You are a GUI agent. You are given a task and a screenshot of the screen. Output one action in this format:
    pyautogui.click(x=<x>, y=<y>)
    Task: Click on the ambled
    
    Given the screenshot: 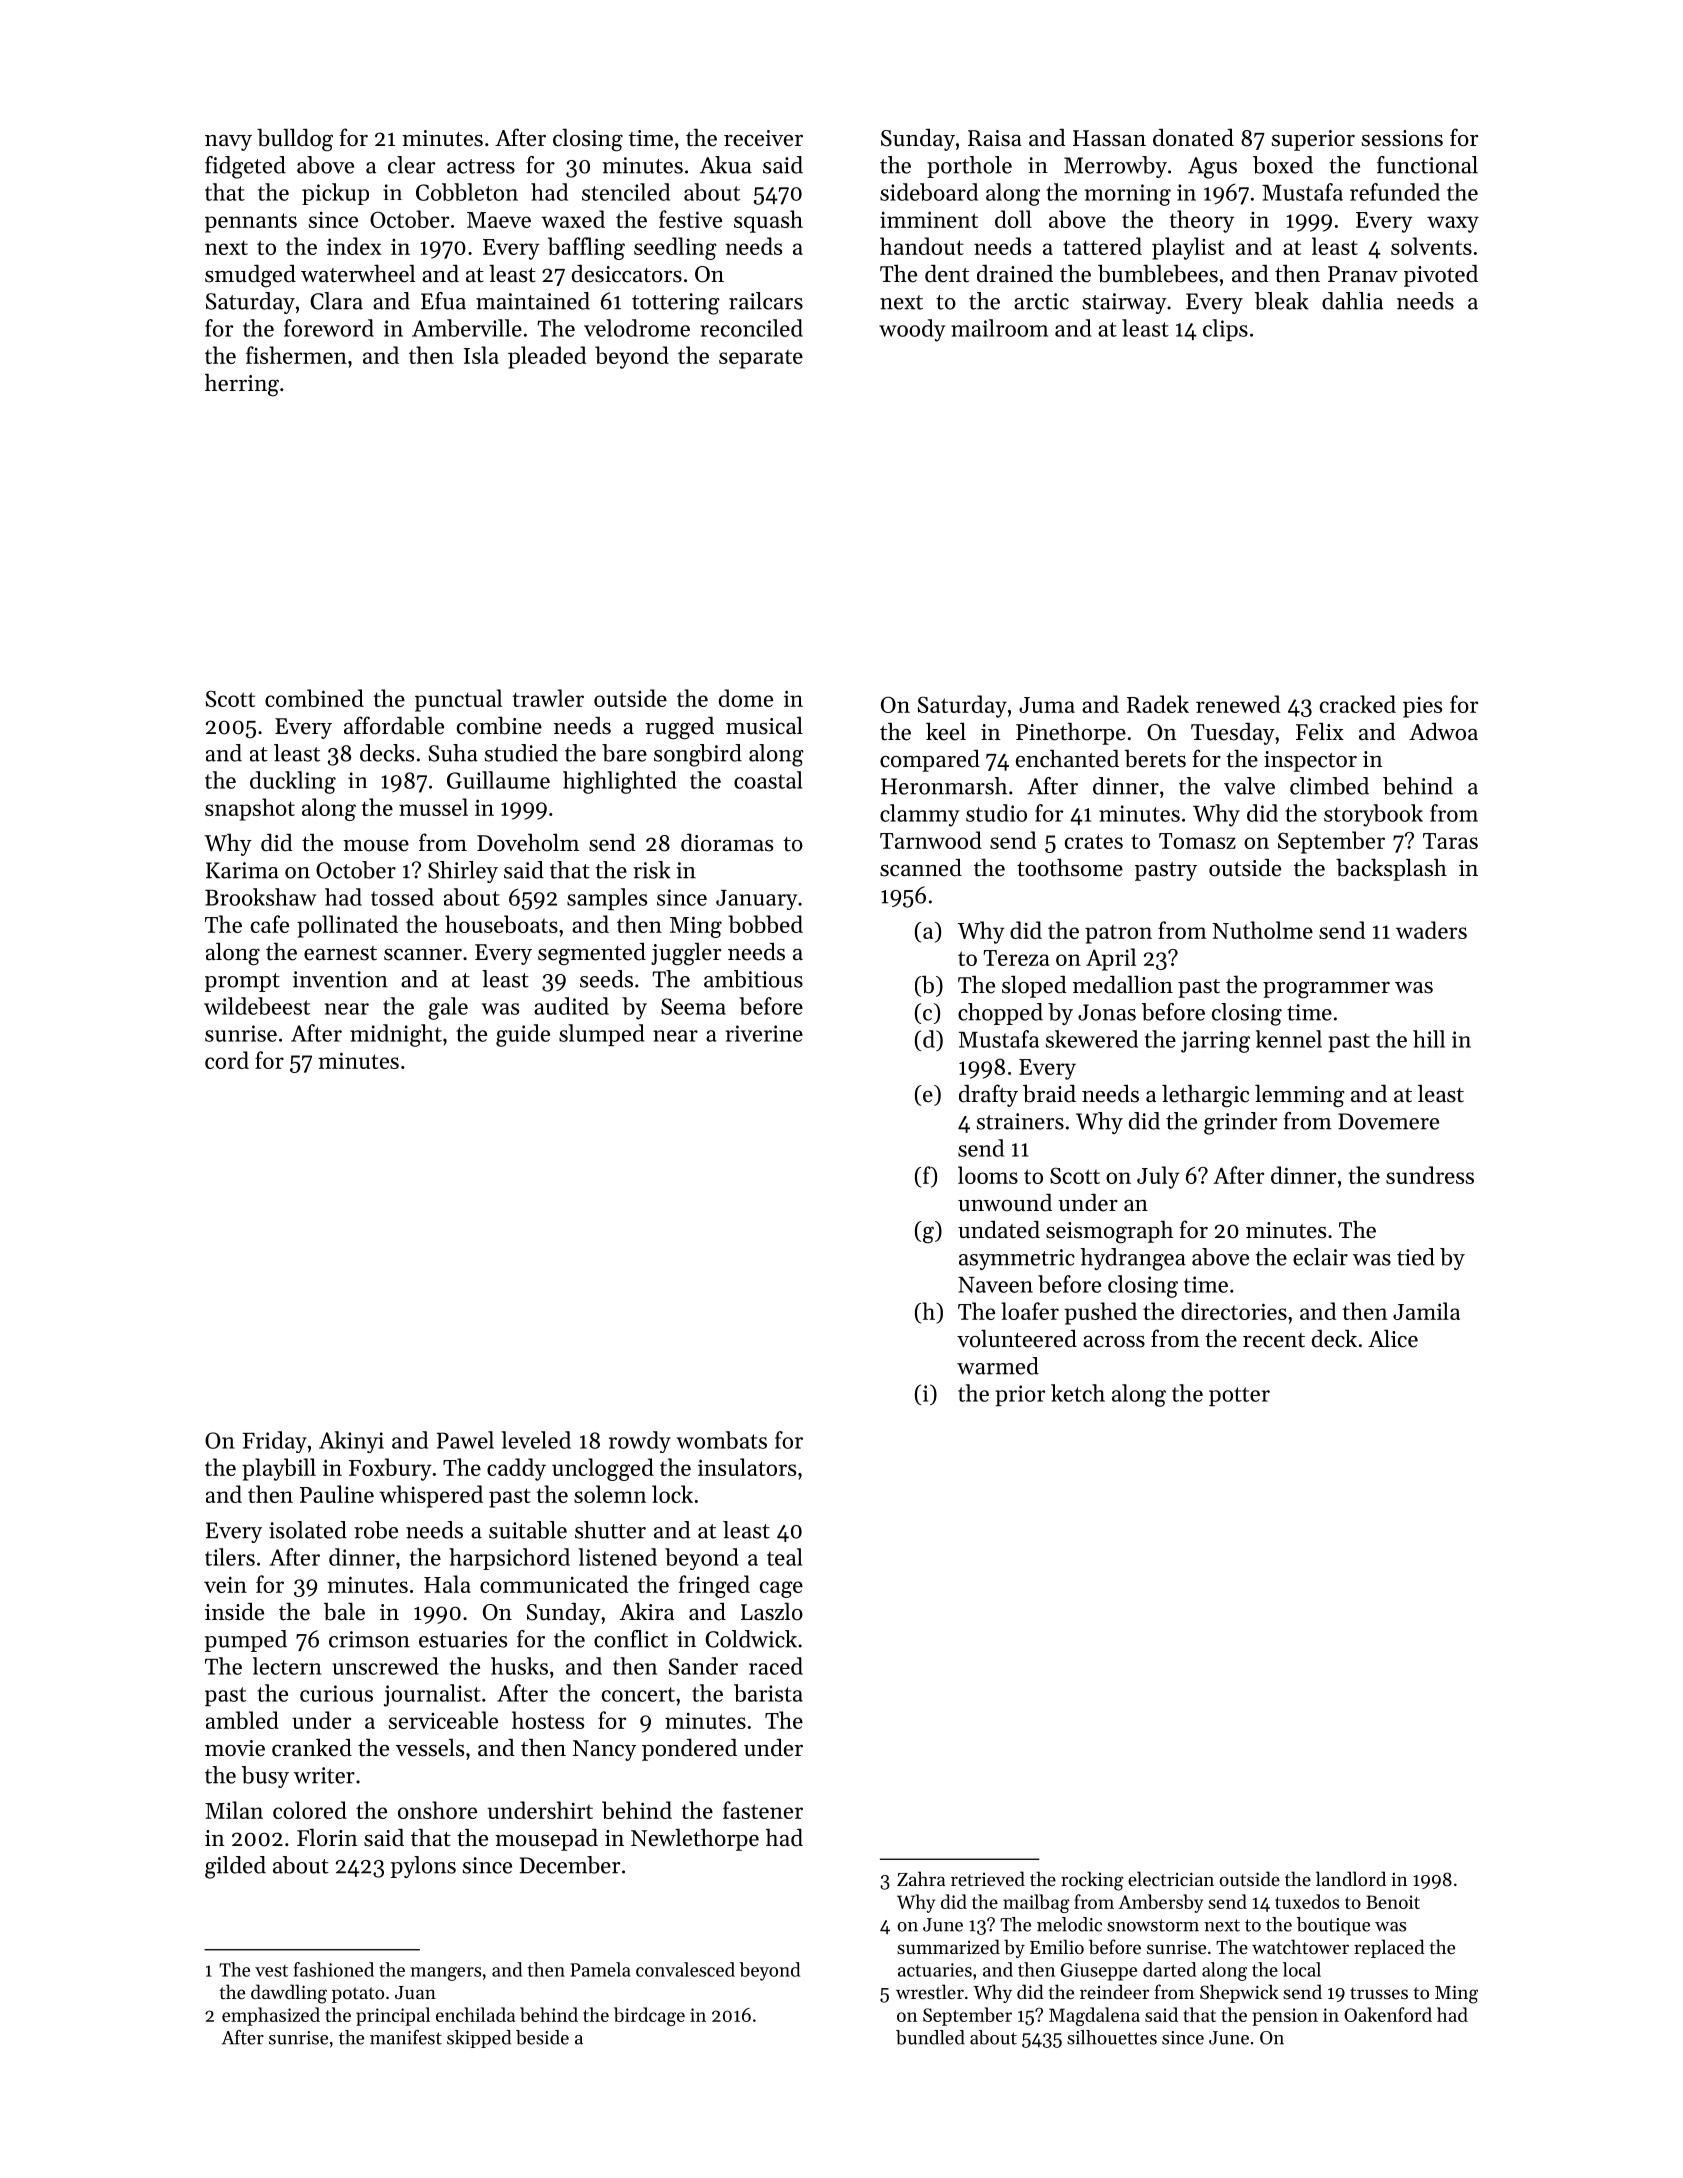 What is the action you would take?
    pyautogui.click(x=242, y=1720)
